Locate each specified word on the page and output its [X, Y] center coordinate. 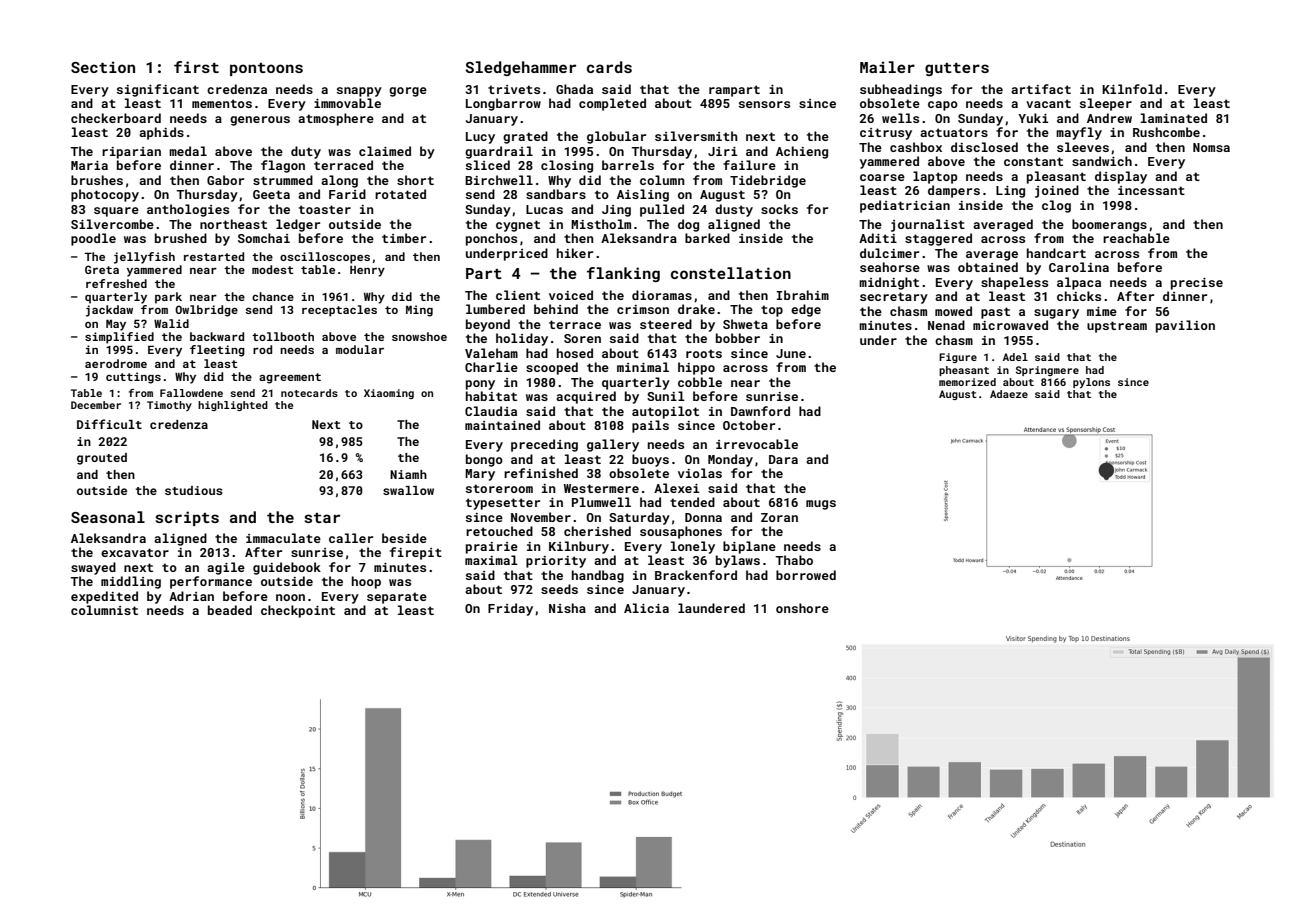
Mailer [887, 67]
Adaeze [1009, 394]
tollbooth [283, 336]
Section [103, 67]
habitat [491, 396]
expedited [104, 597]
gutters [957, 69]
